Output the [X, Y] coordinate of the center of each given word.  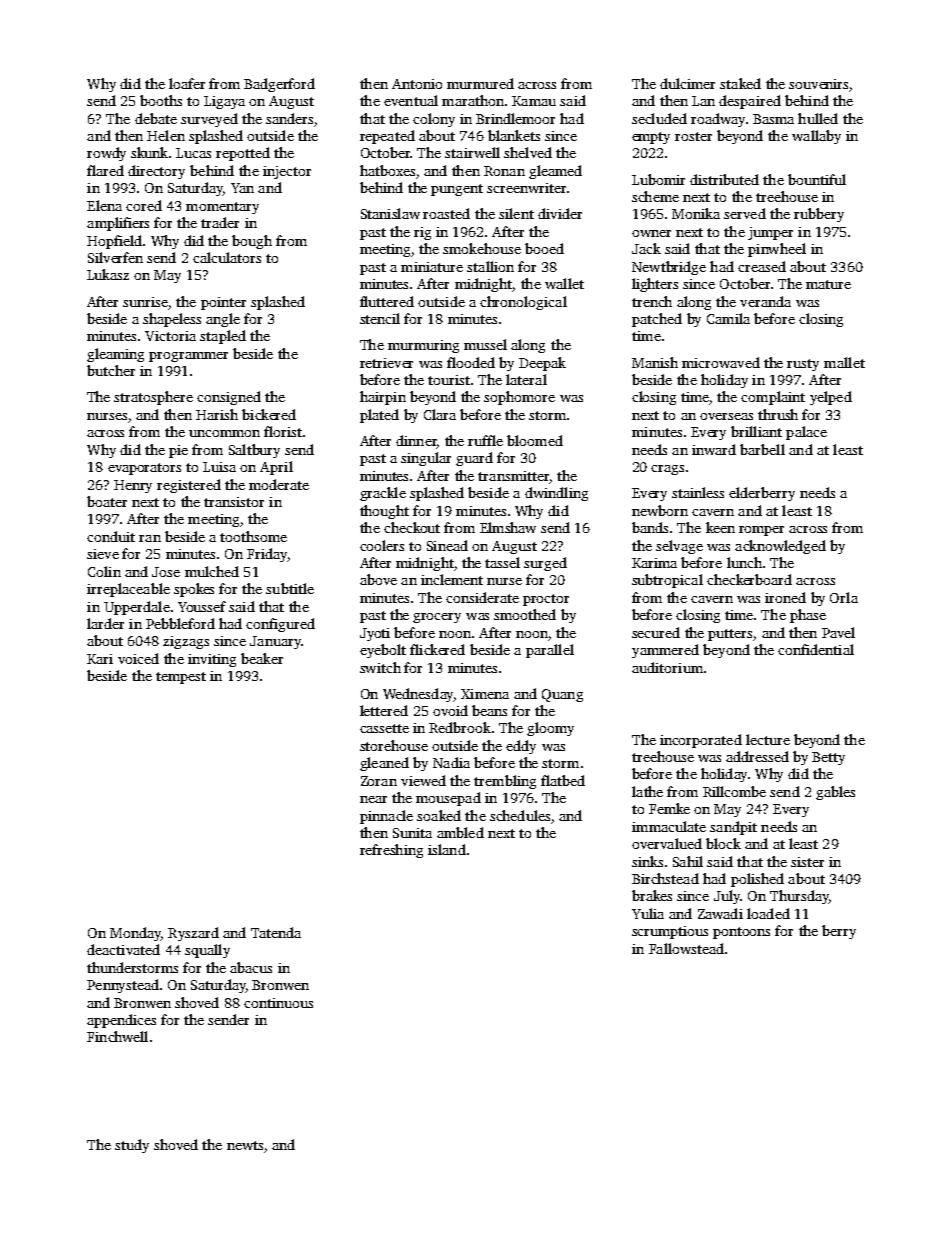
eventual [411, 100]
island [447, 849]
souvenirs [818, 84]
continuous [278, 1003]
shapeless [172, 320]
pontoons [741, 933]
